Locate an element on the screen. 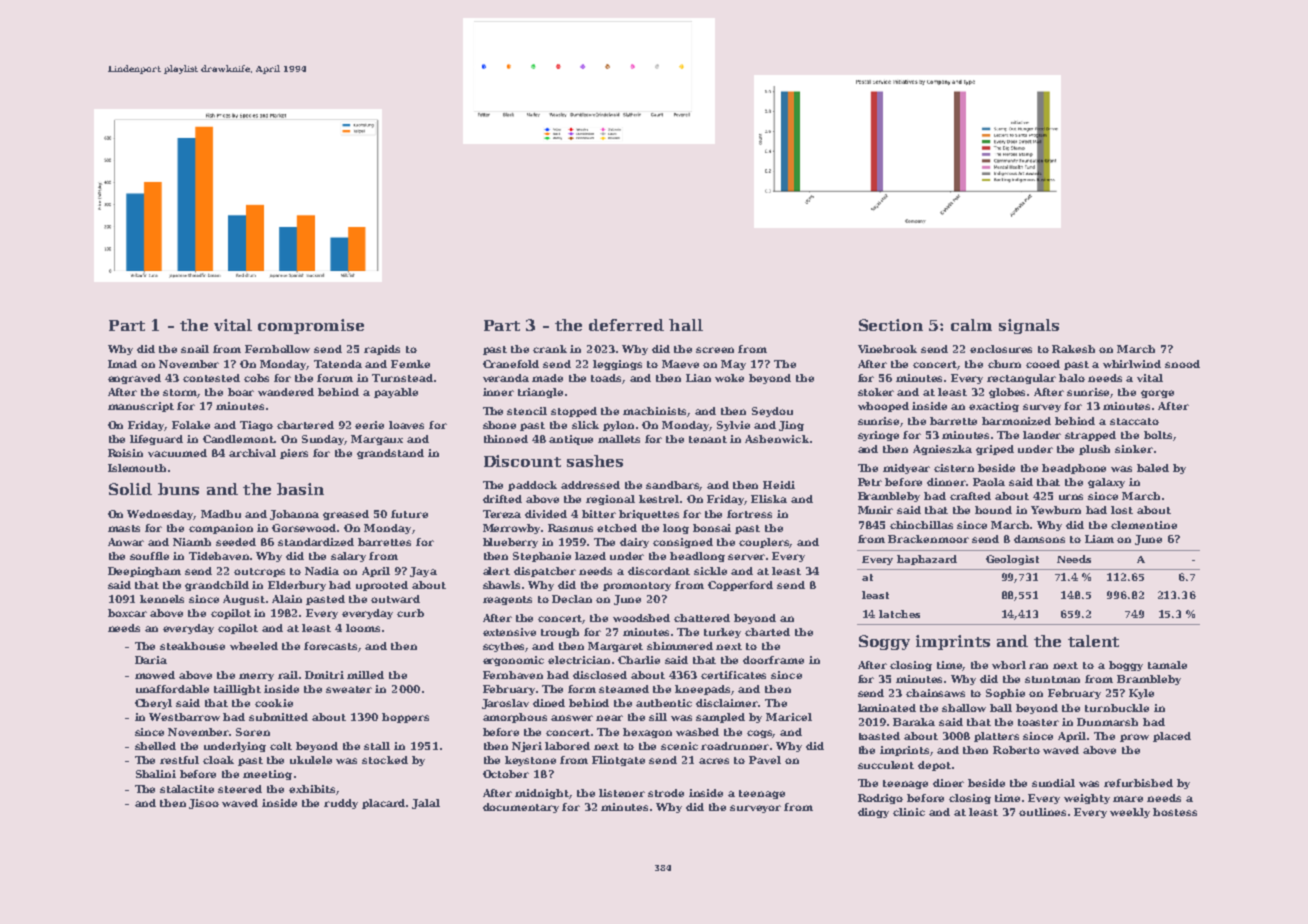  bolts is located at coordinates (1158, 435).
